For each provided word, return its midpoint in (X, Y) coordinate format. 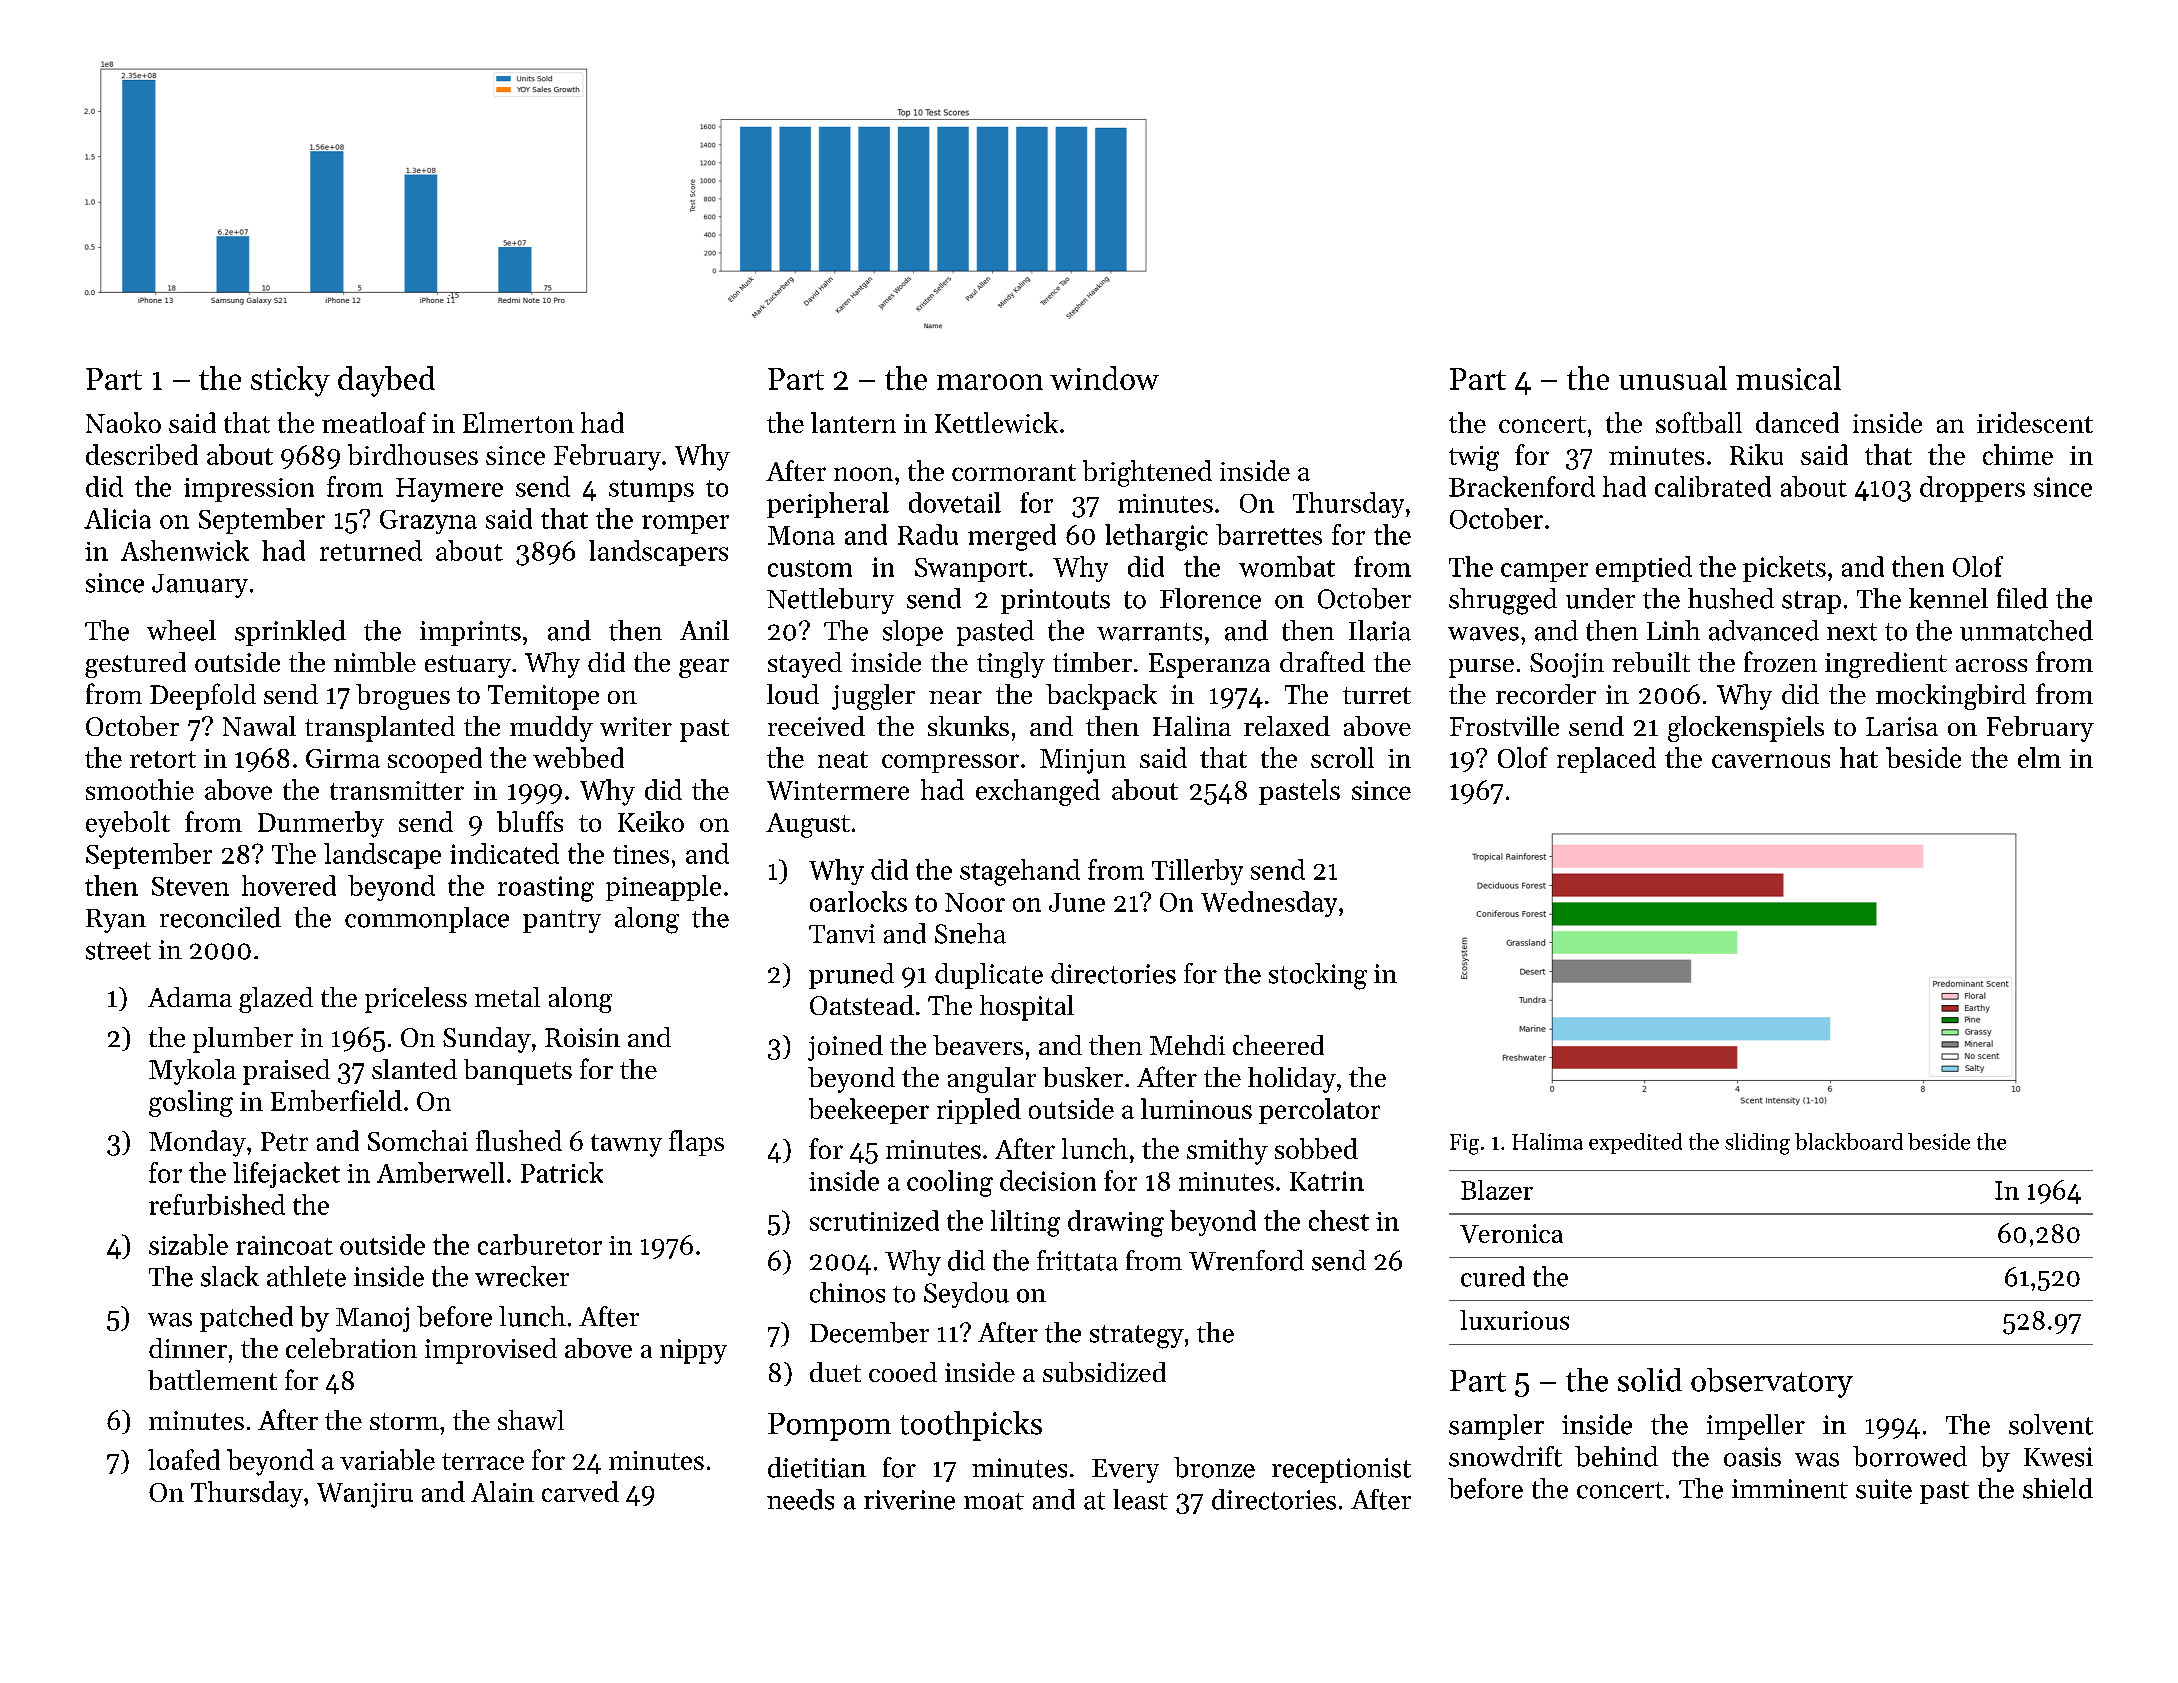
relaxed (1287, 726)
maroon (990, 382)
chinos (847, 1292)
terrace (483, 1461)
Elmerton (518, 422)
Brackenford (1522, 486)
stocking (1318, 976)
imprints (470, 633)
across (1991, 665)
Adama (190, 997)
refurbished (217, 1204)
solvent (2051, 1424)
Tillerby (1197, 872)
